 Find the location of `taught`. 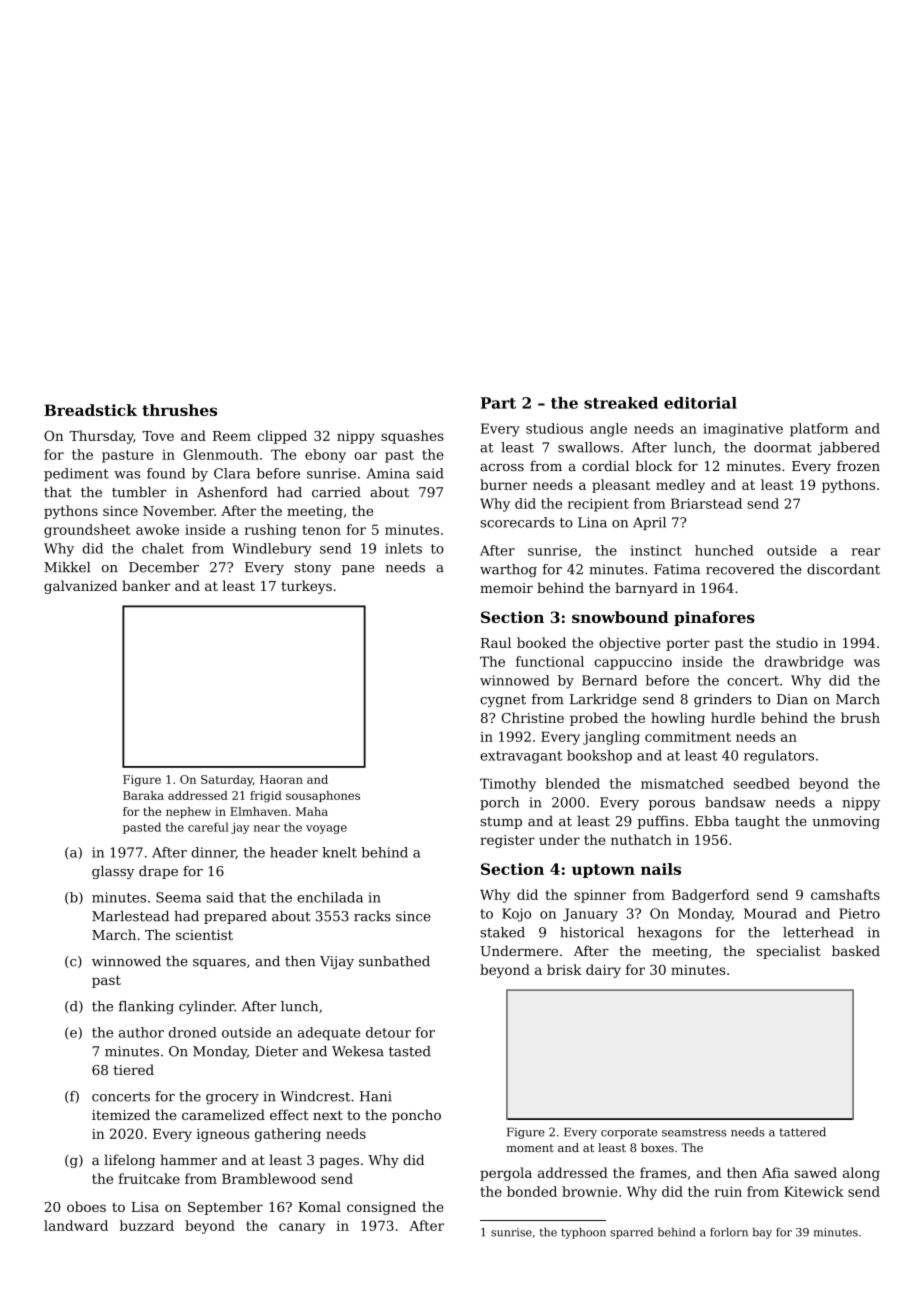

taught is located at coordinates (757, 822).
